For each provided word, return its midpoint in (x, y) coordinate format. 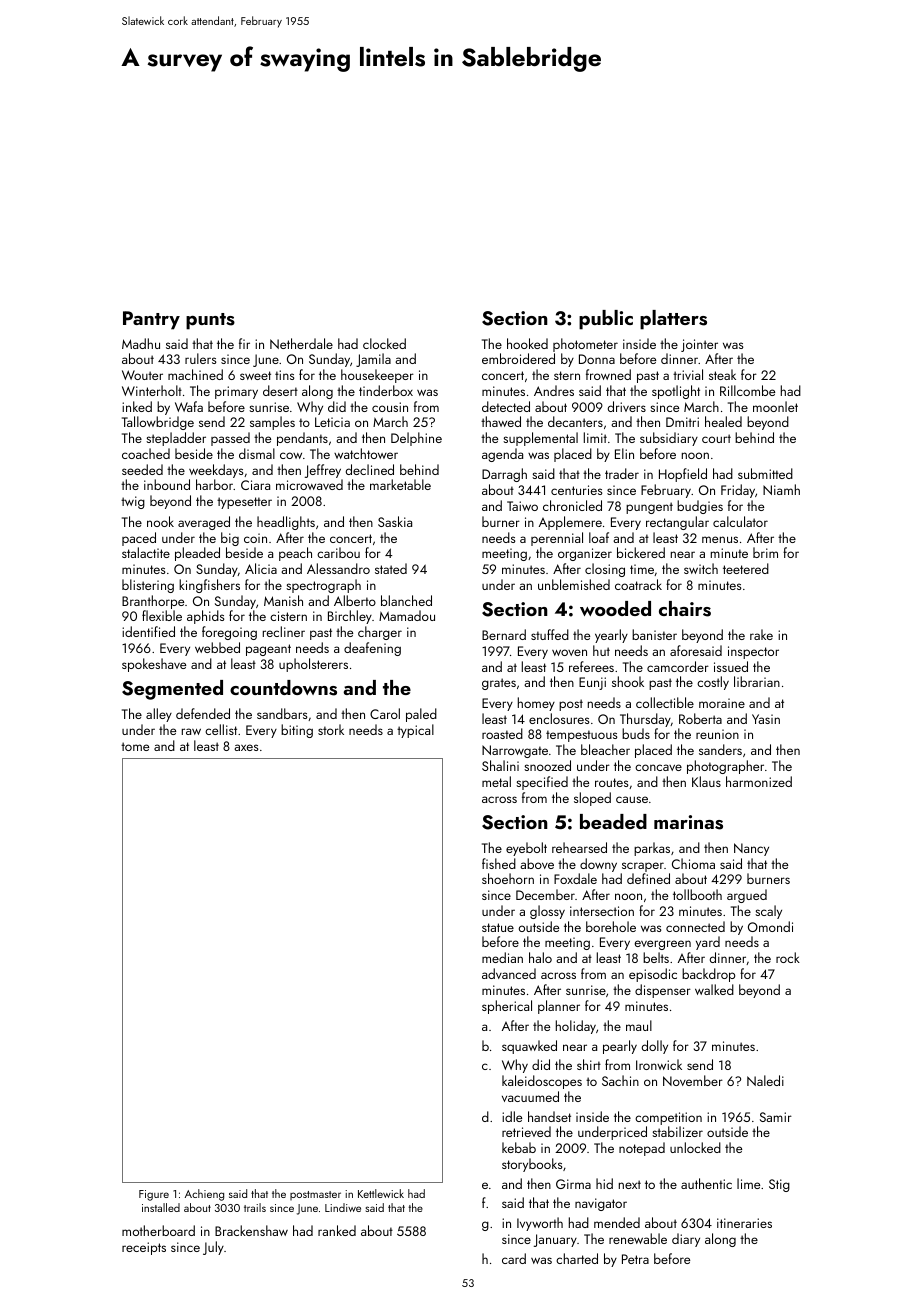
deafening (372, 649)
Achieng (204, 1195)
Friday (738, 491)
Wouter (142, 375)
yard (708, 943)
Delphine (416, 439)
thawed (501, 421)
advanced (509, 973)
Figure (154, 1195)
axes (246, 747)
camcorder (678, 666)
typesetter (244, 503)
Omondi (770, 926)
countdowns (283, 688)
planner (559, 1007)
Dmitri (682, 422)
